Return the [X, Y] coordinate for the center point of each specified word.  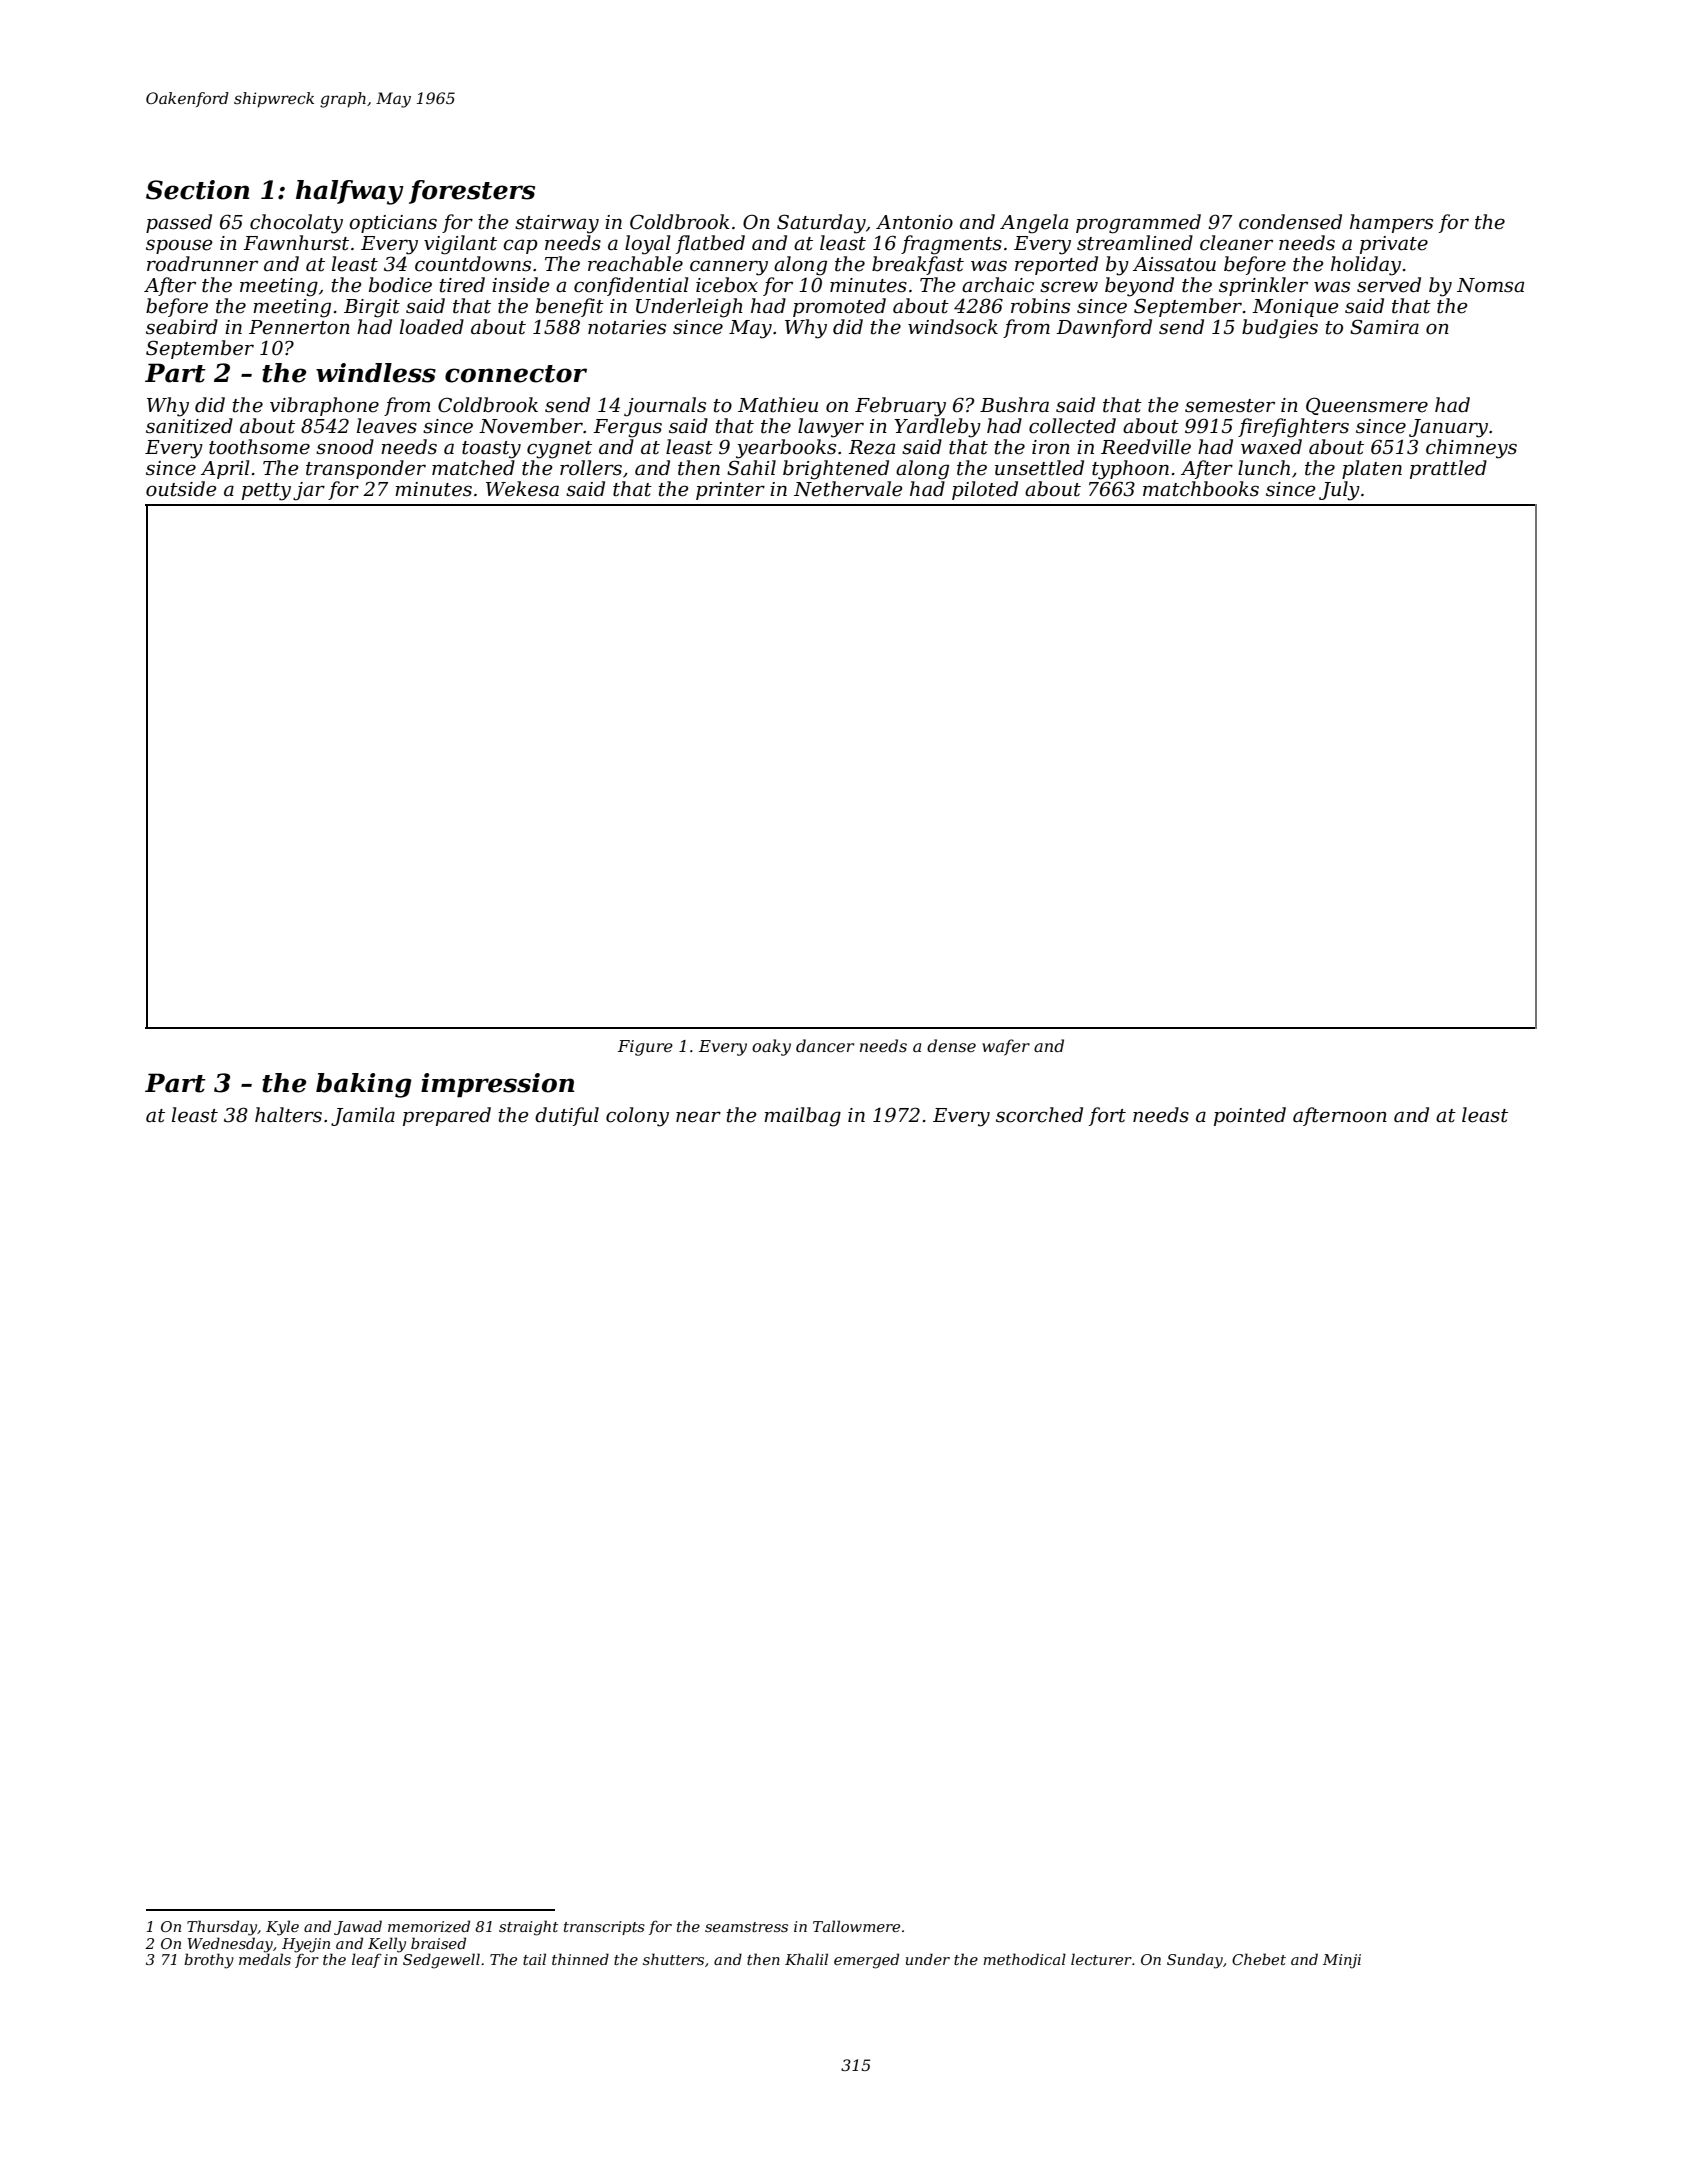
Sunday [1195, 1961]
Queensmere [1367, 406]
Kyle [282, 1928]
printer [730, 491]
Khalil [806, 1959]
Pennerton [299, 327]
